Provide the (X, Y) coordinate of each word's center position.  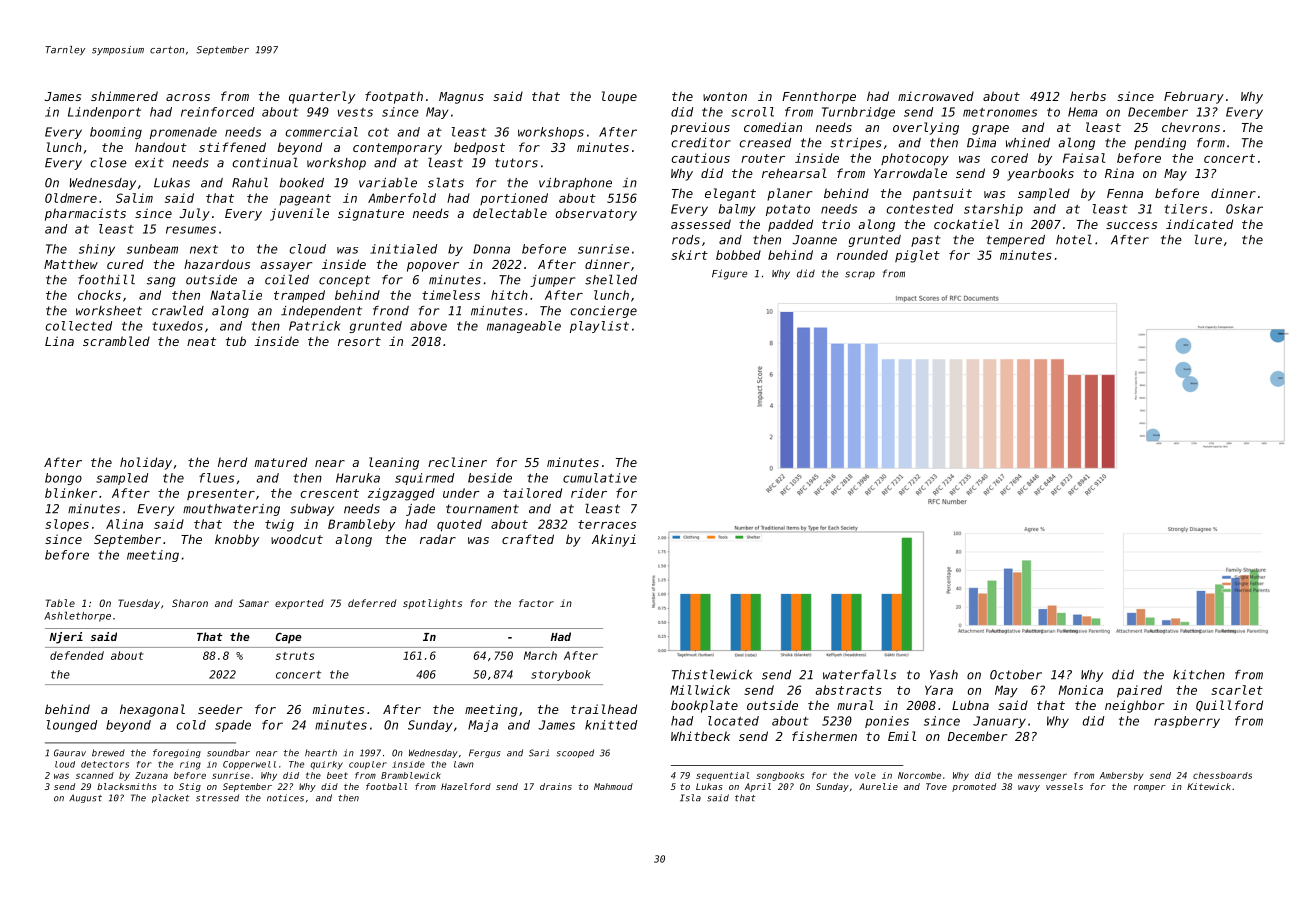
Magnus (461, 98)
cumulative (600, 478)
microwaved (936, 96)
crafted (528, 539)
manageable (524, 327)
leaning (394, 463)
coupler (368, 765)
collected (78, 326)
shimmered (124, 96)
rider (589, 493)
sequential (722, 776)
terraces (607, 524)
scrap (860, 275)
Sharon (190, 603)
